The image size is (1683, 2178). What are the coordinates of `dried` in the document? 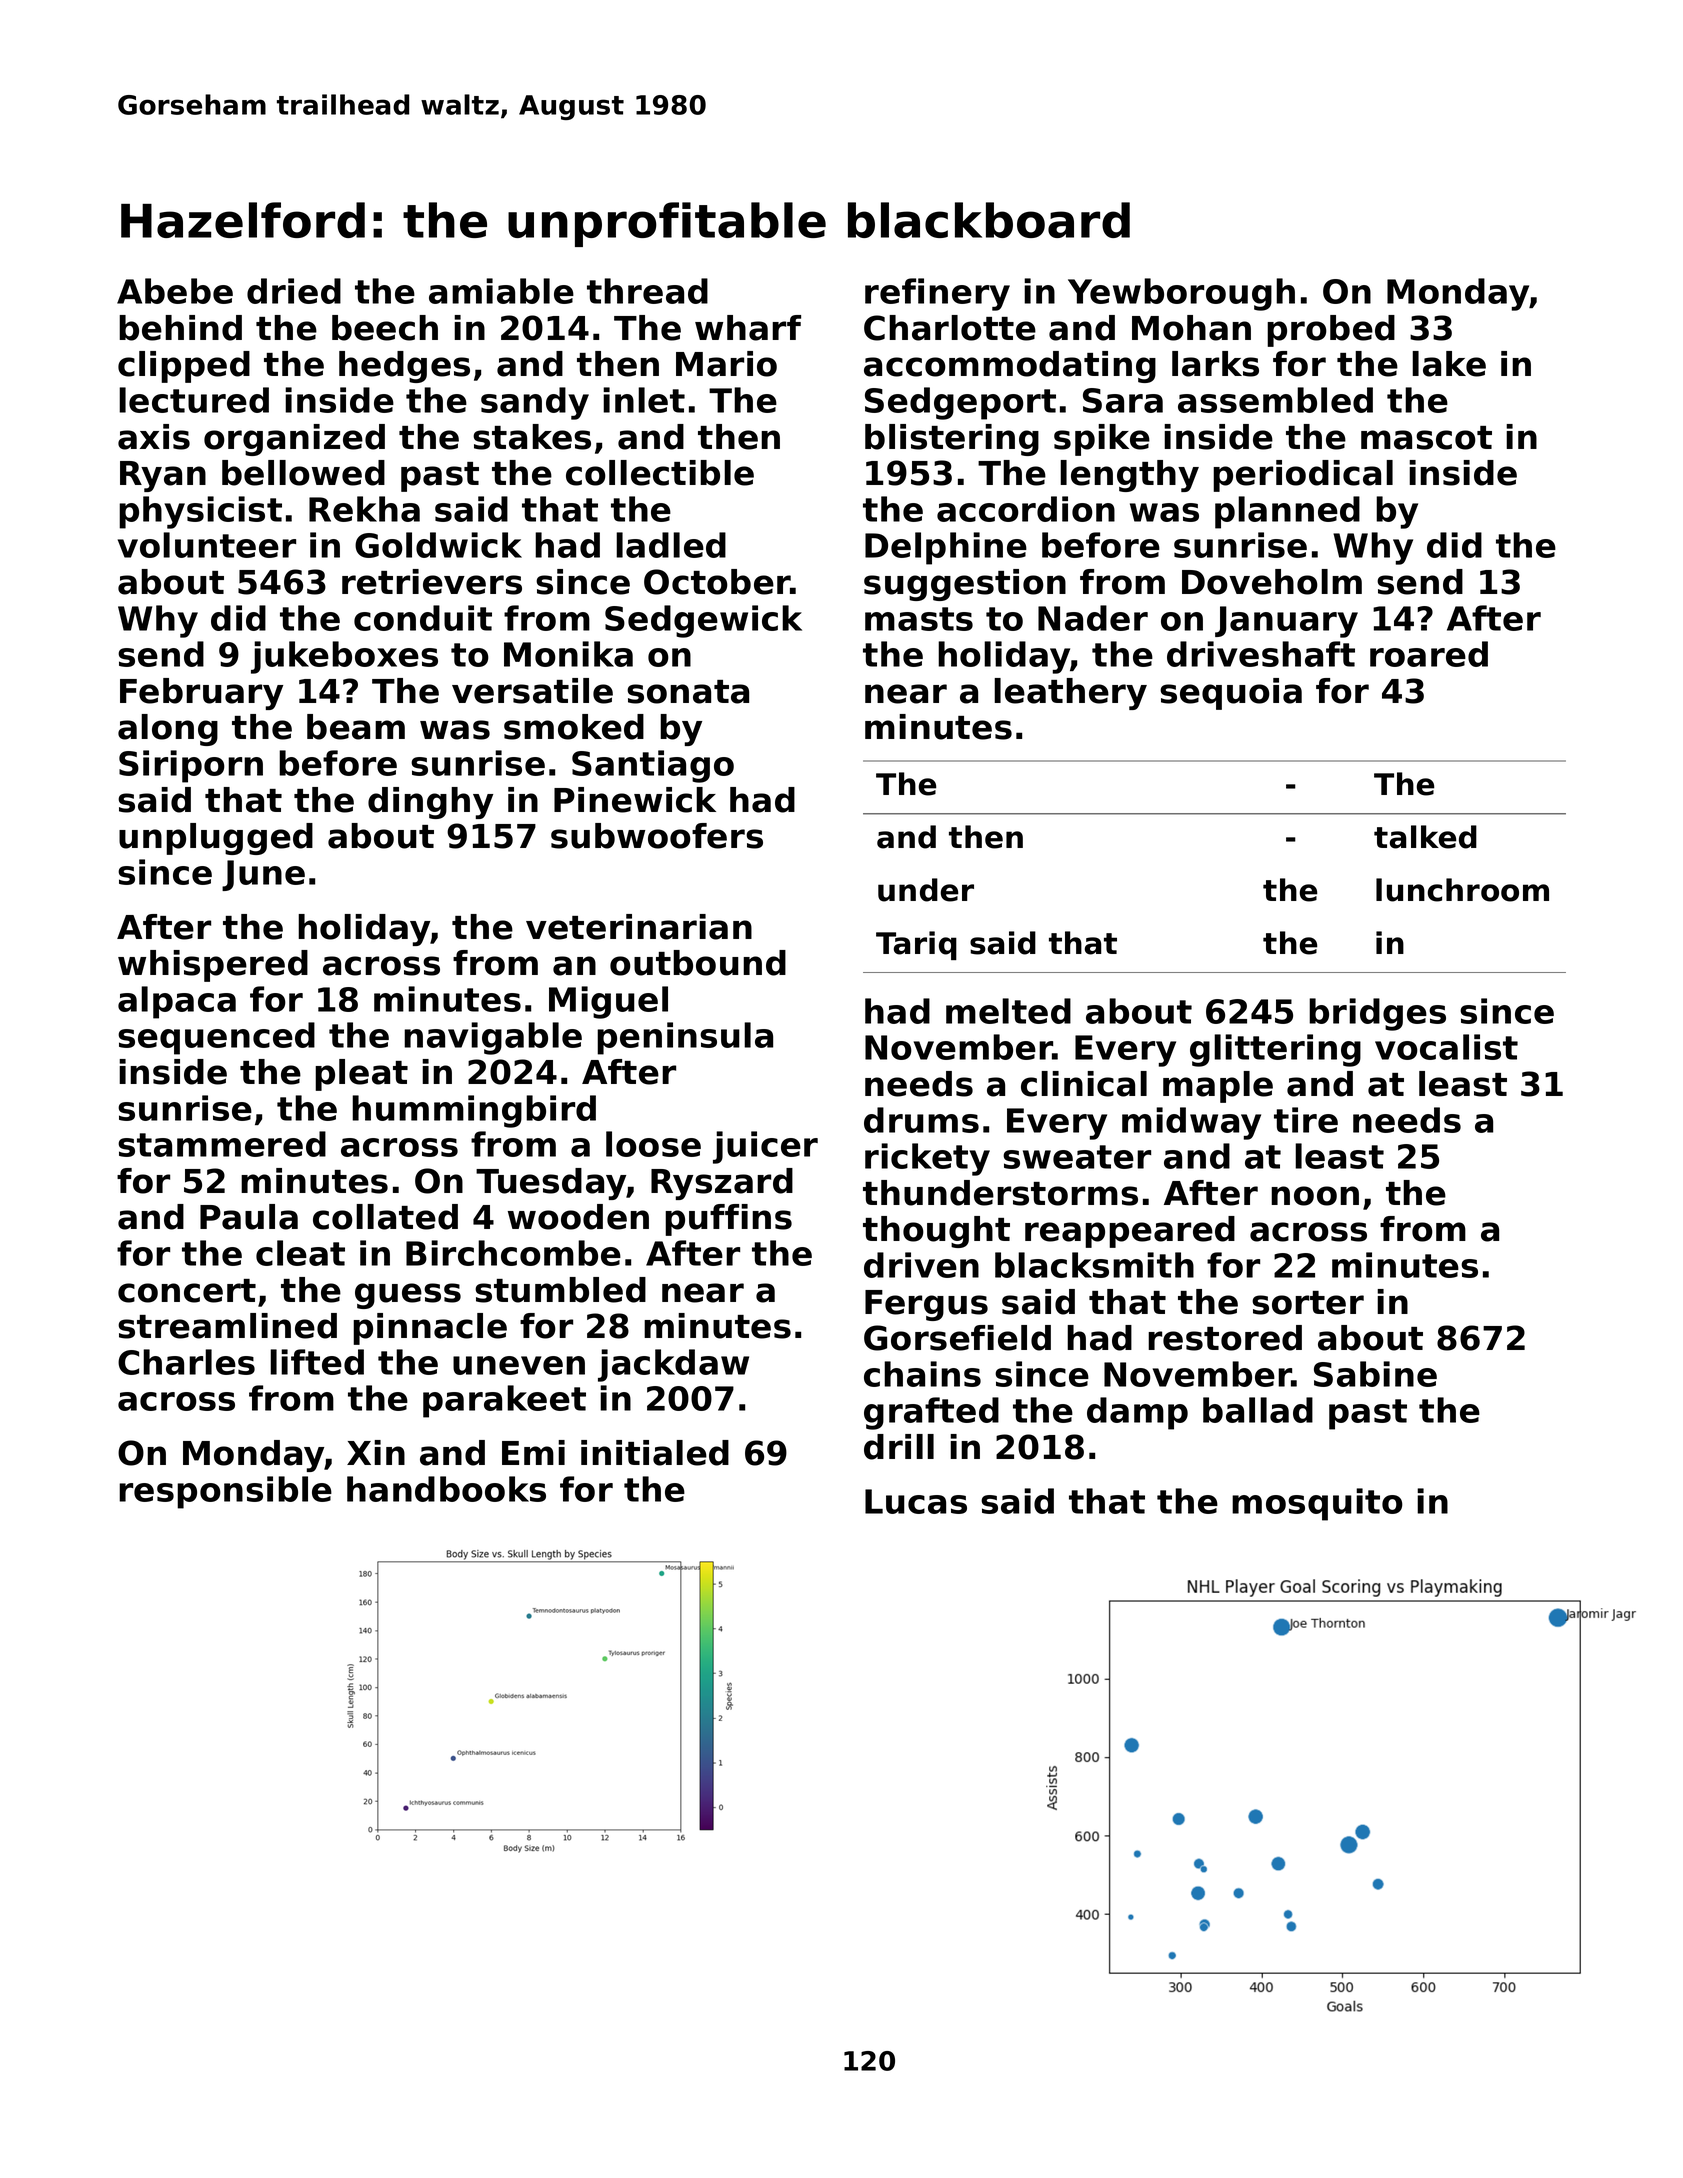 It's located at (294, 291).
